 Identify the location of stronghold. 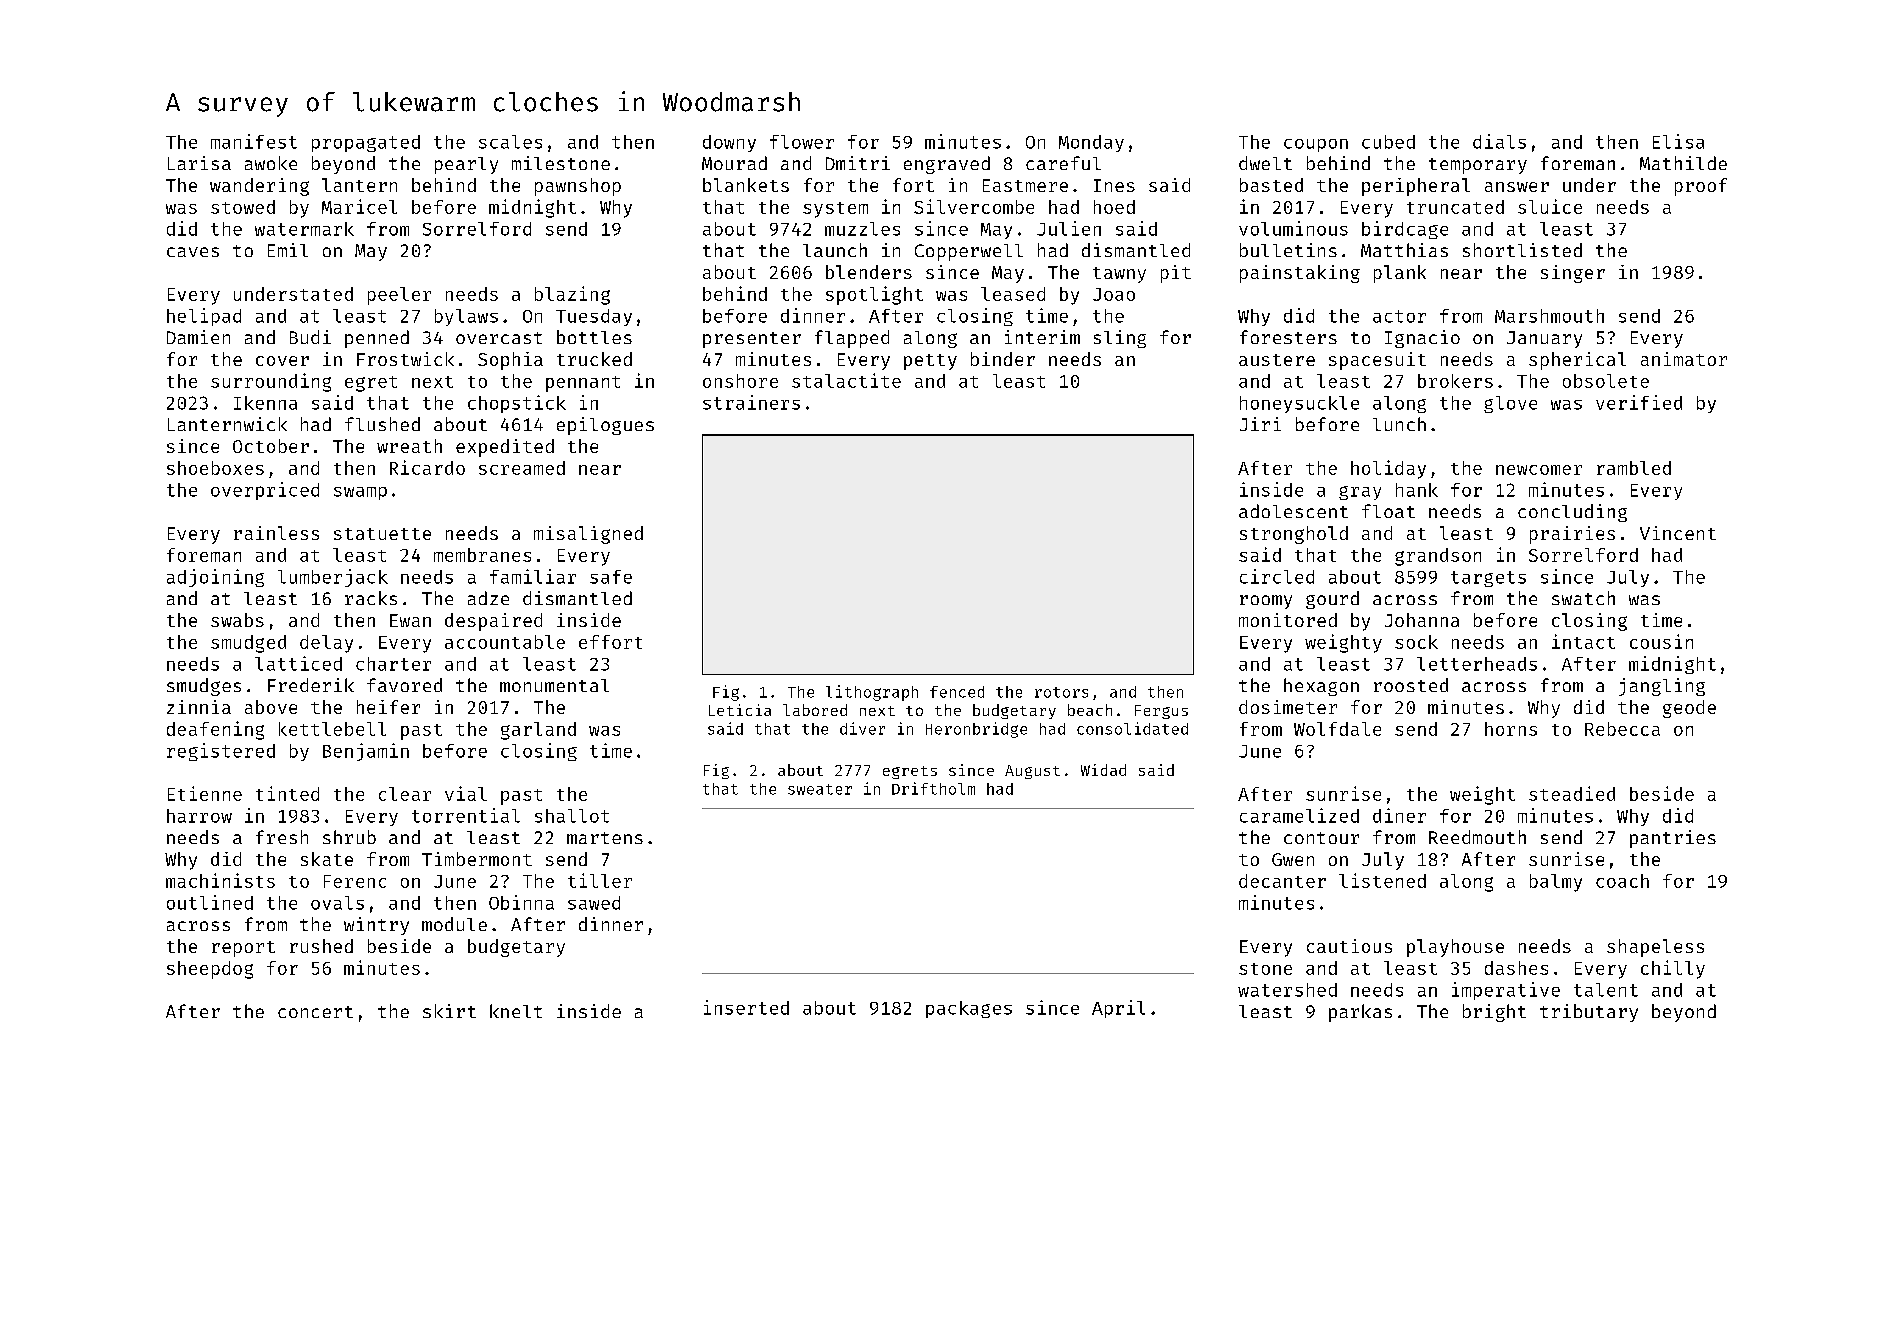
(1294, 535).
